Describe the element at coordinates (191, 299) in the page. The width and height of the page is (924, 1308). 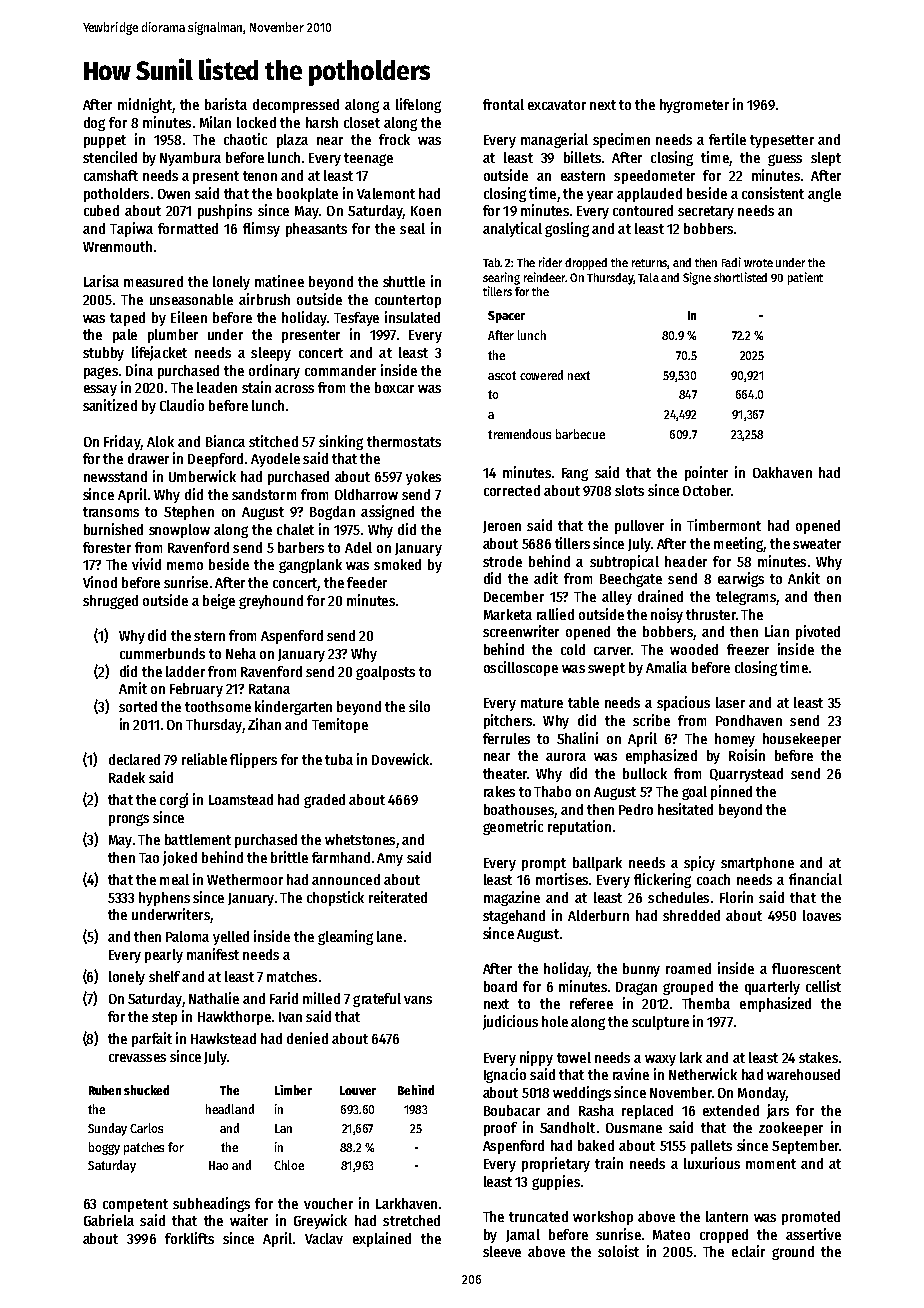
I see `unseasonable` at that location.
